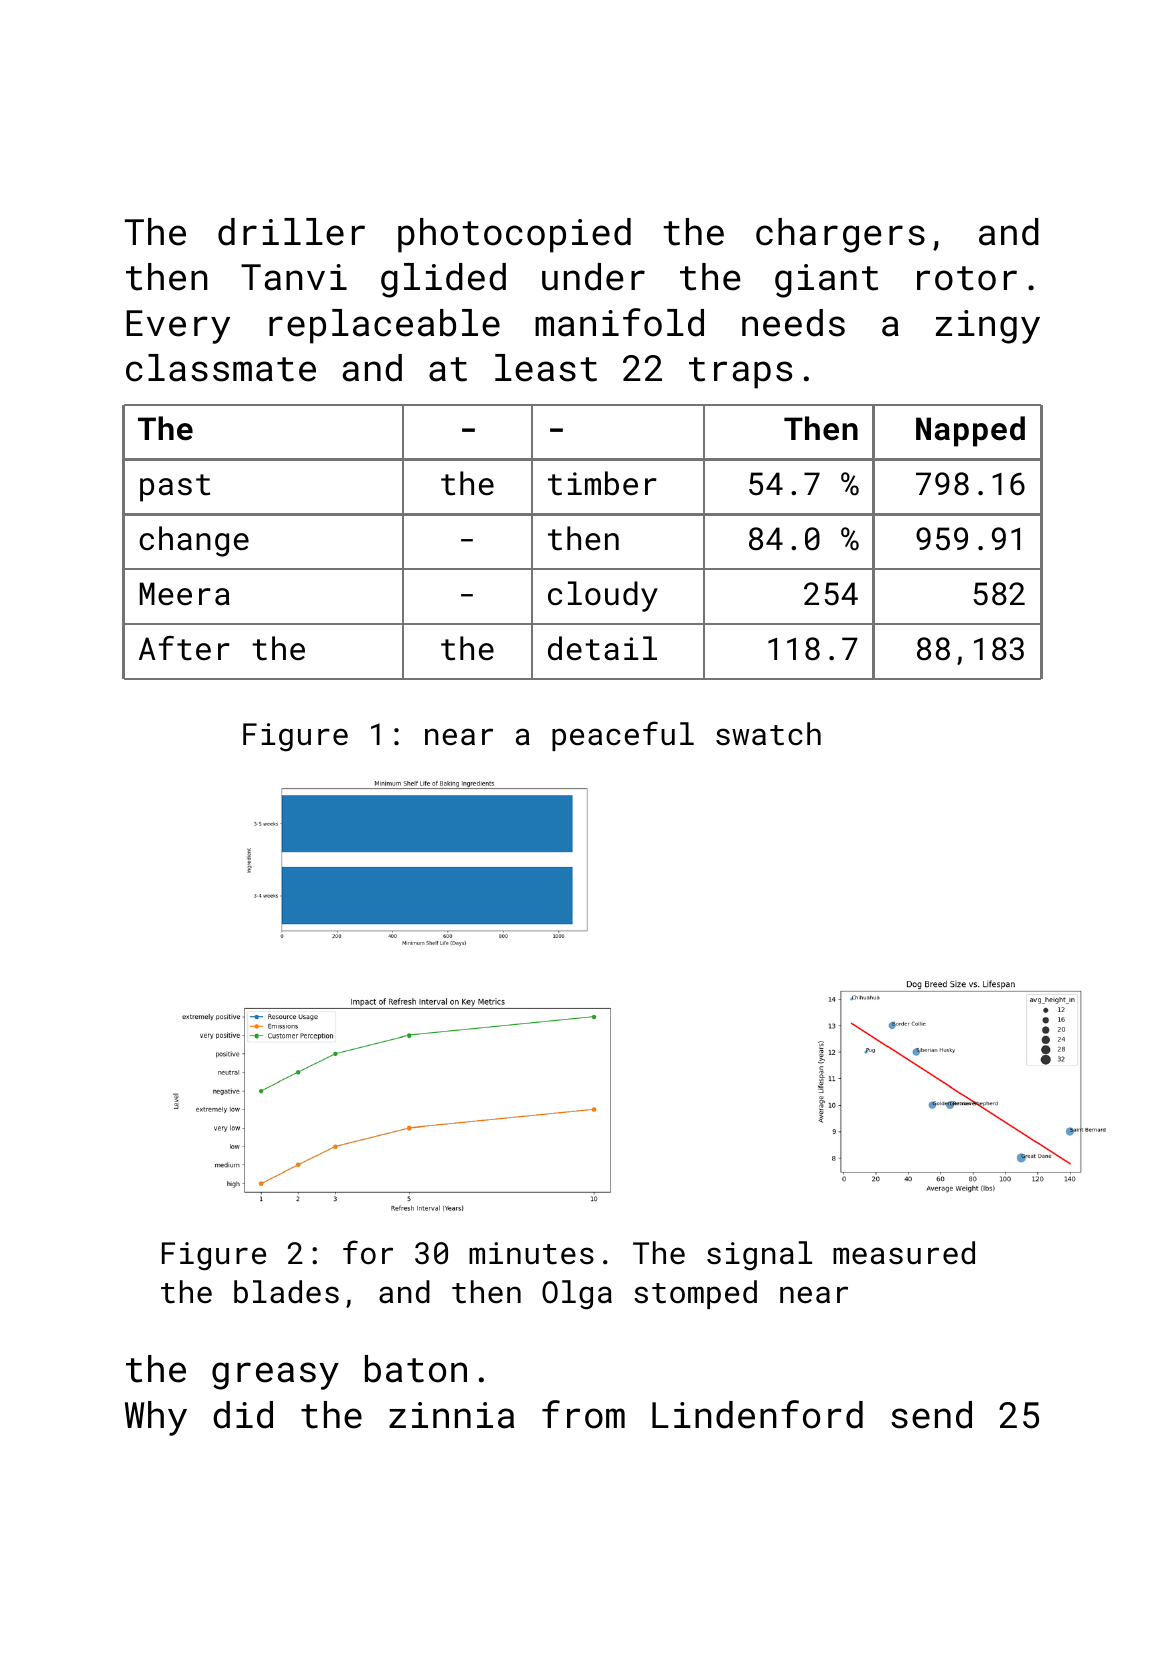 This screenshot has width=1165, height=1654. I want to click on minutes, so click(531, 1253).
